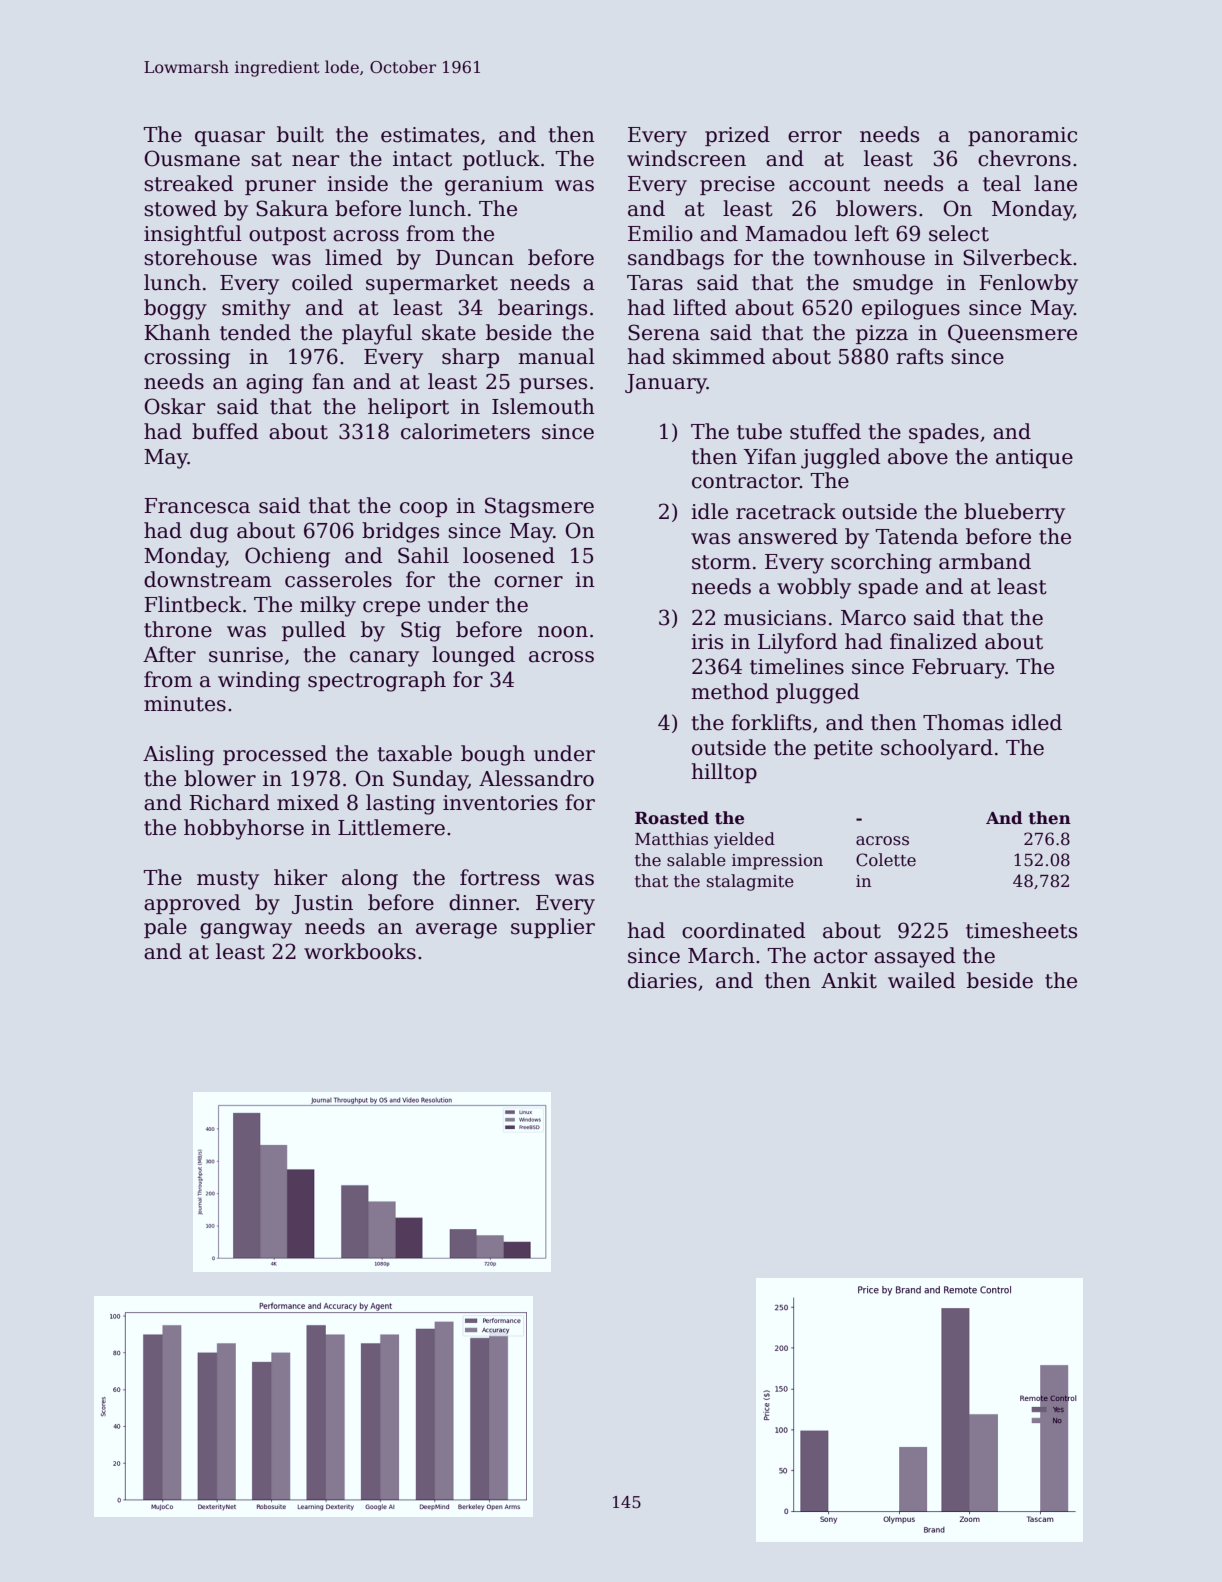 This image has height=1582, width=1222. Describe the element at coordinates (1017, 257) in the image. I see `Silverbeck` at that location.
